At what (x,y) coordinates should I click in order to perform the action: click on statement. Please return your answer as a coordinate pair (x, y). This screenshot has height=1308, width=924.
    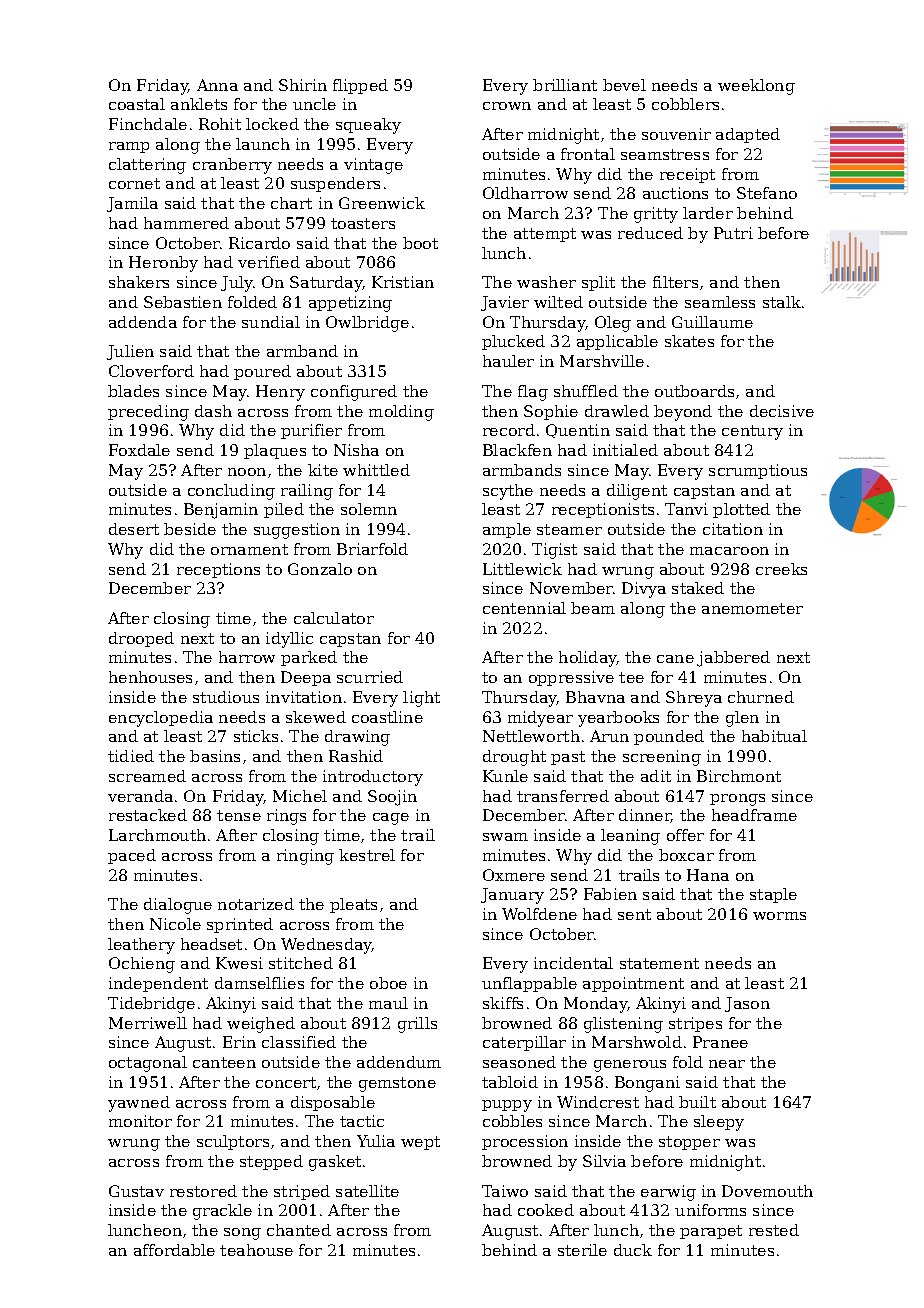
    Looking at the image, I should click on (659, 963).
